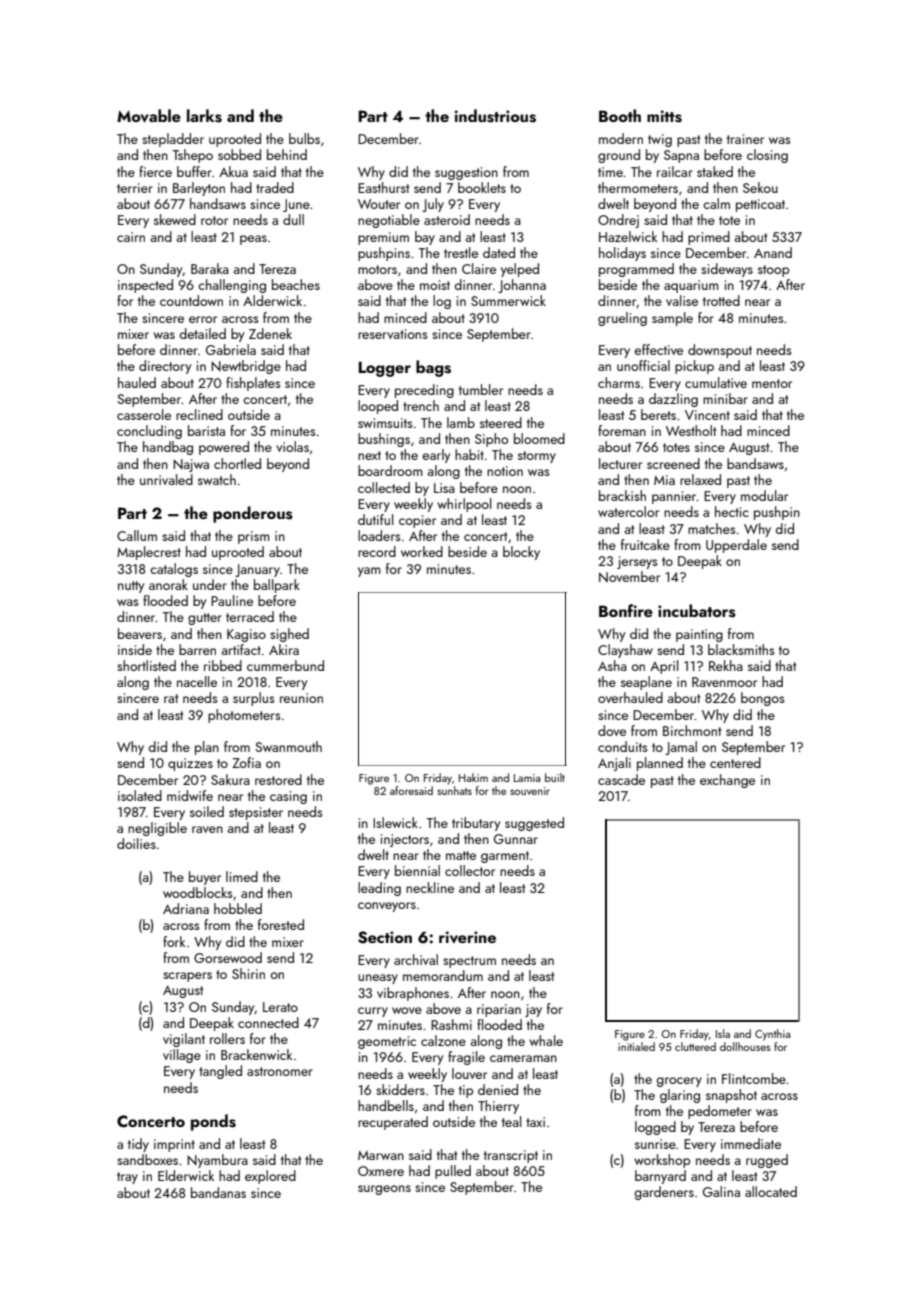 The width and height of the screenshot is (924, 1308). Describe the element at coordinates (638, 187) in the screenshot. I see `thermometers` at that location.
